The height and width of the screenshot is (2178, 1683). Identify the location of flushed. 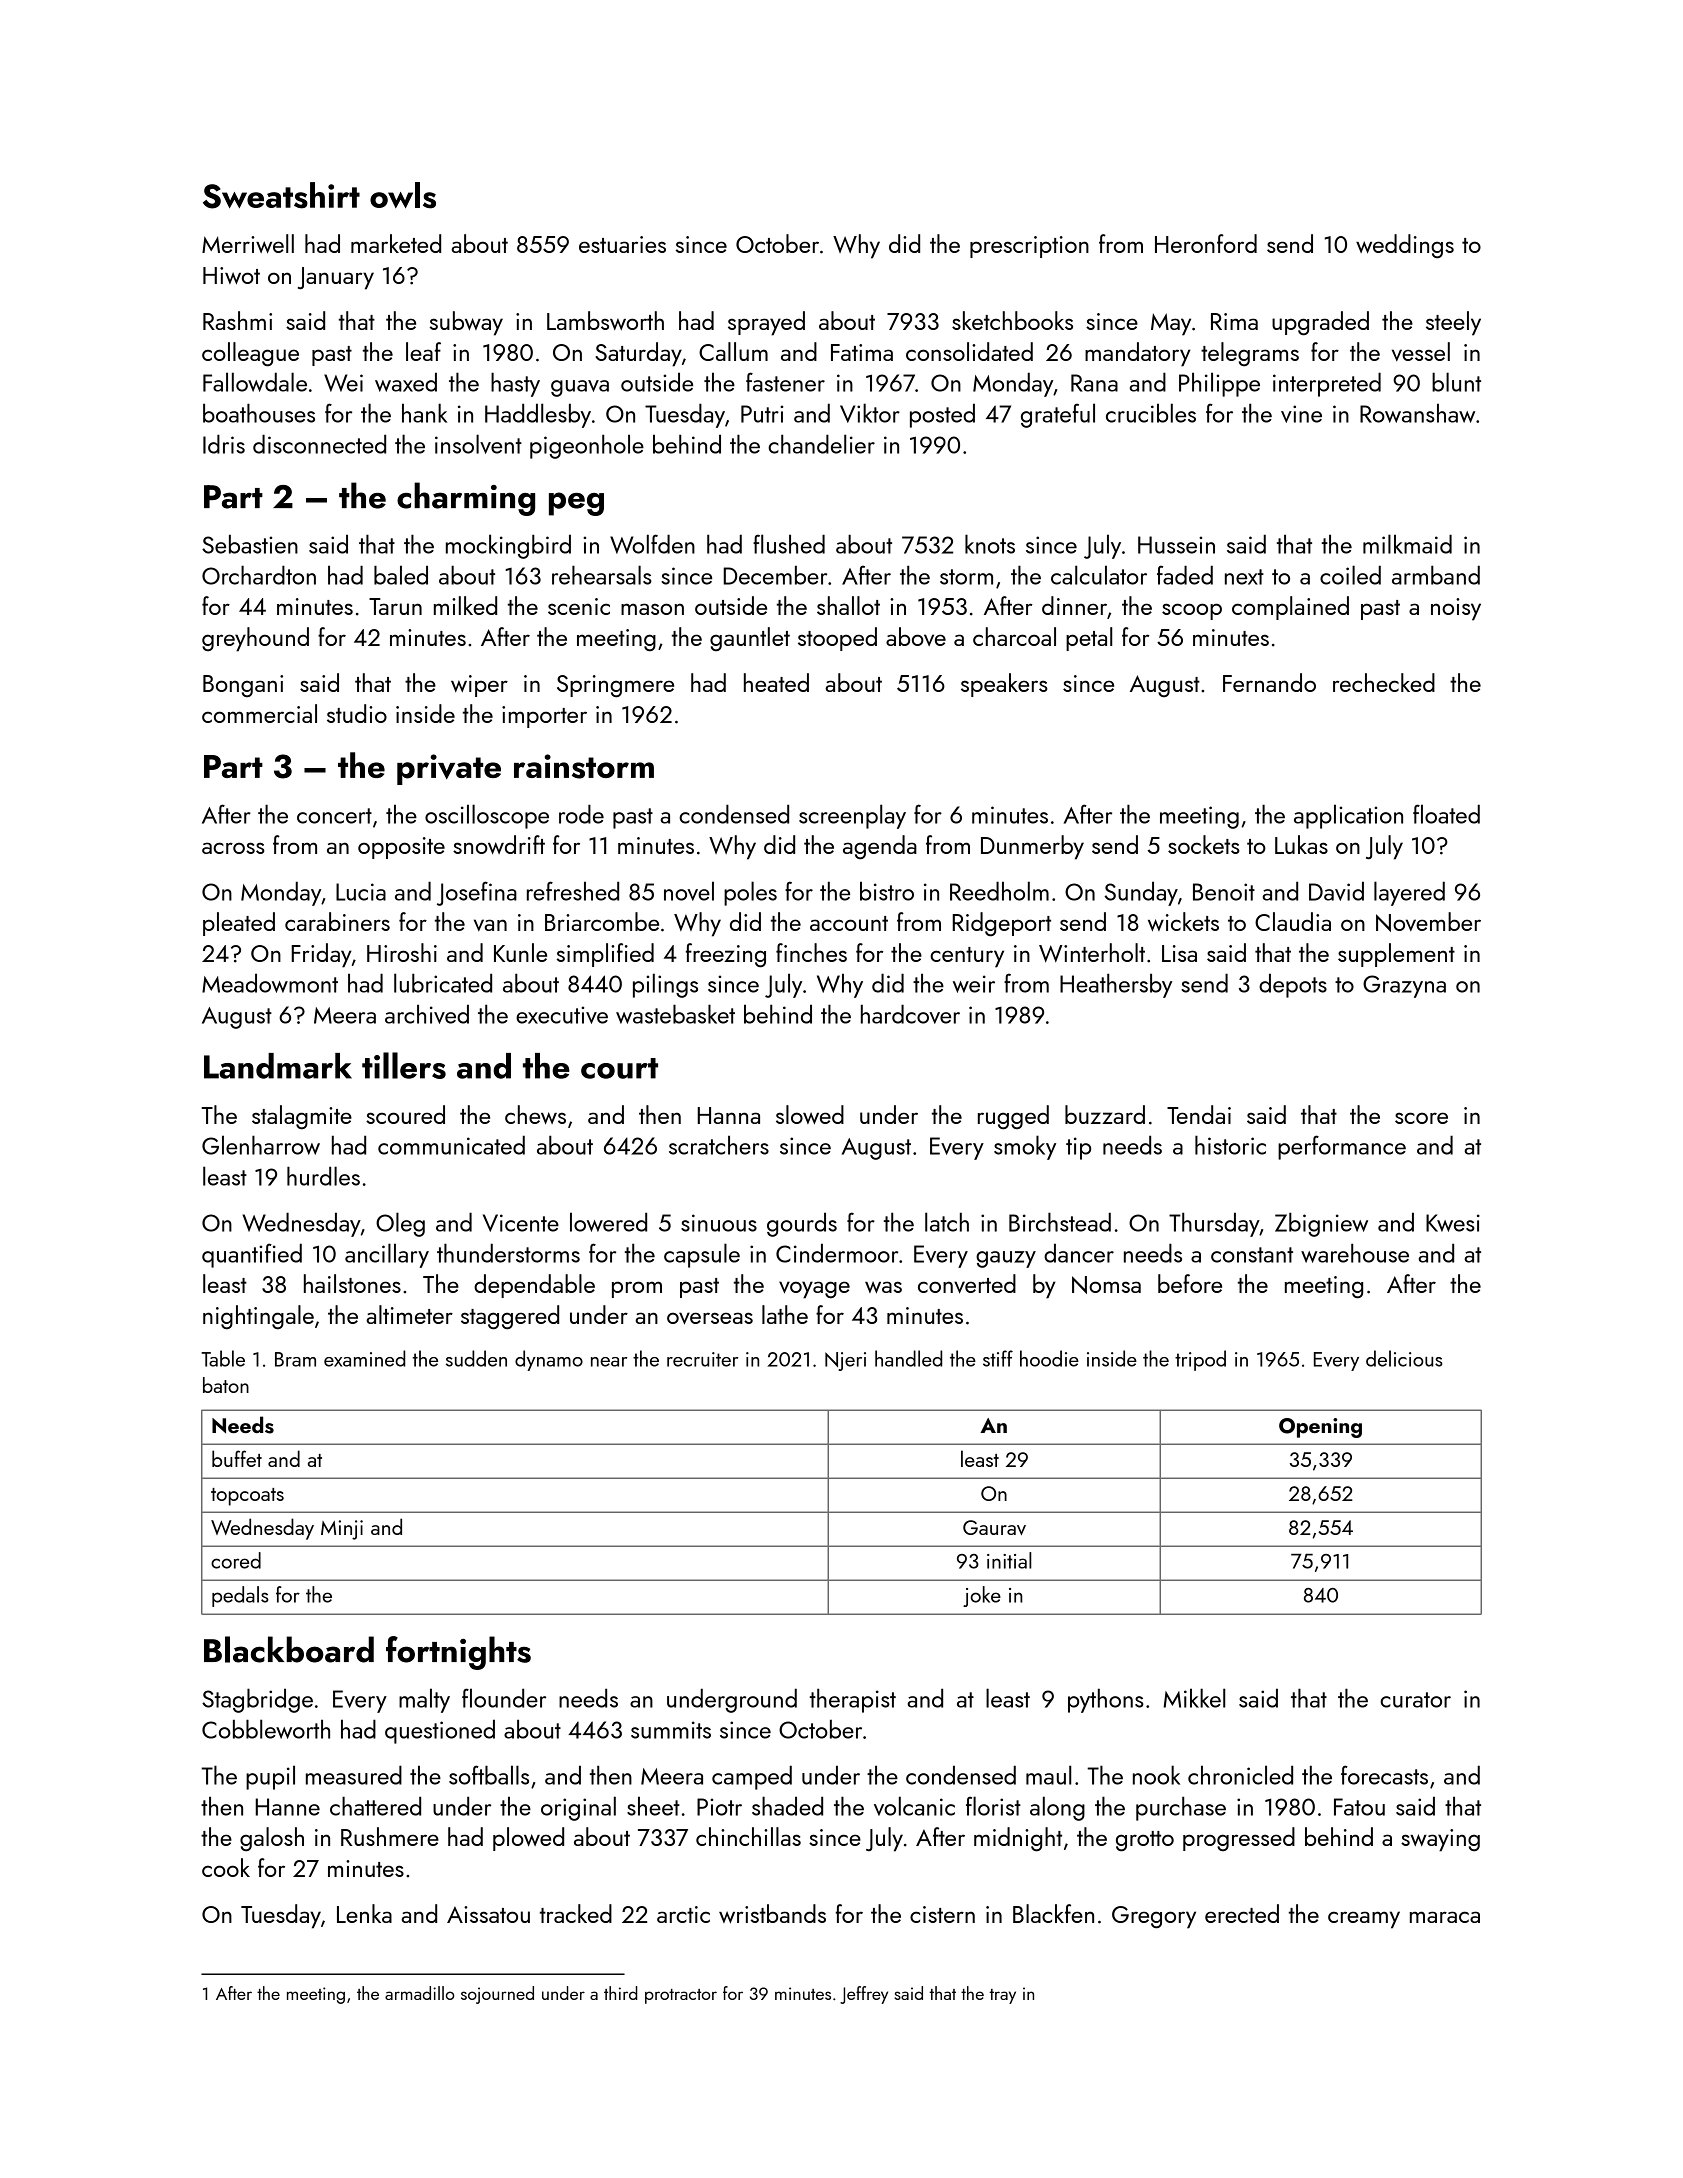
(789, 544).
